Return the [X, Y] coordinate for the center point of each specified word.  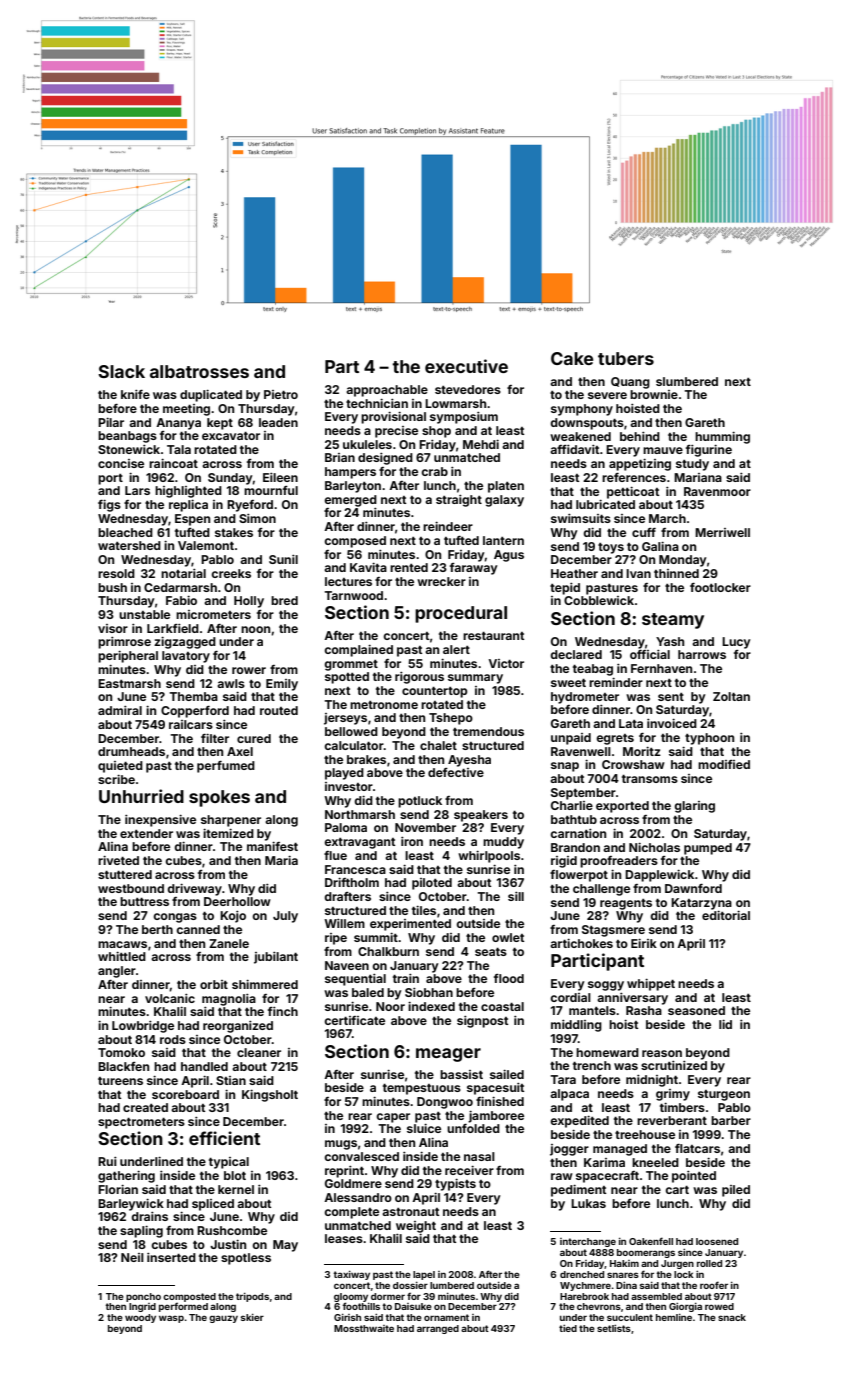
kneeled [655, 1162]
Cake [572, 358]
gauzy [223, 1319]
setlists [614, 1328]
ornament [446, 1317]
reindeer [448, 526]
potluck [420, 802]
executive [466, 366]
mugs [341, 1145]
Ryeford [250, 506]
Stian [231, 1080]
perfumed [226, 767]
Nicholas [654, 847]
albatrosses [199, 371]
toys [611, 548]
